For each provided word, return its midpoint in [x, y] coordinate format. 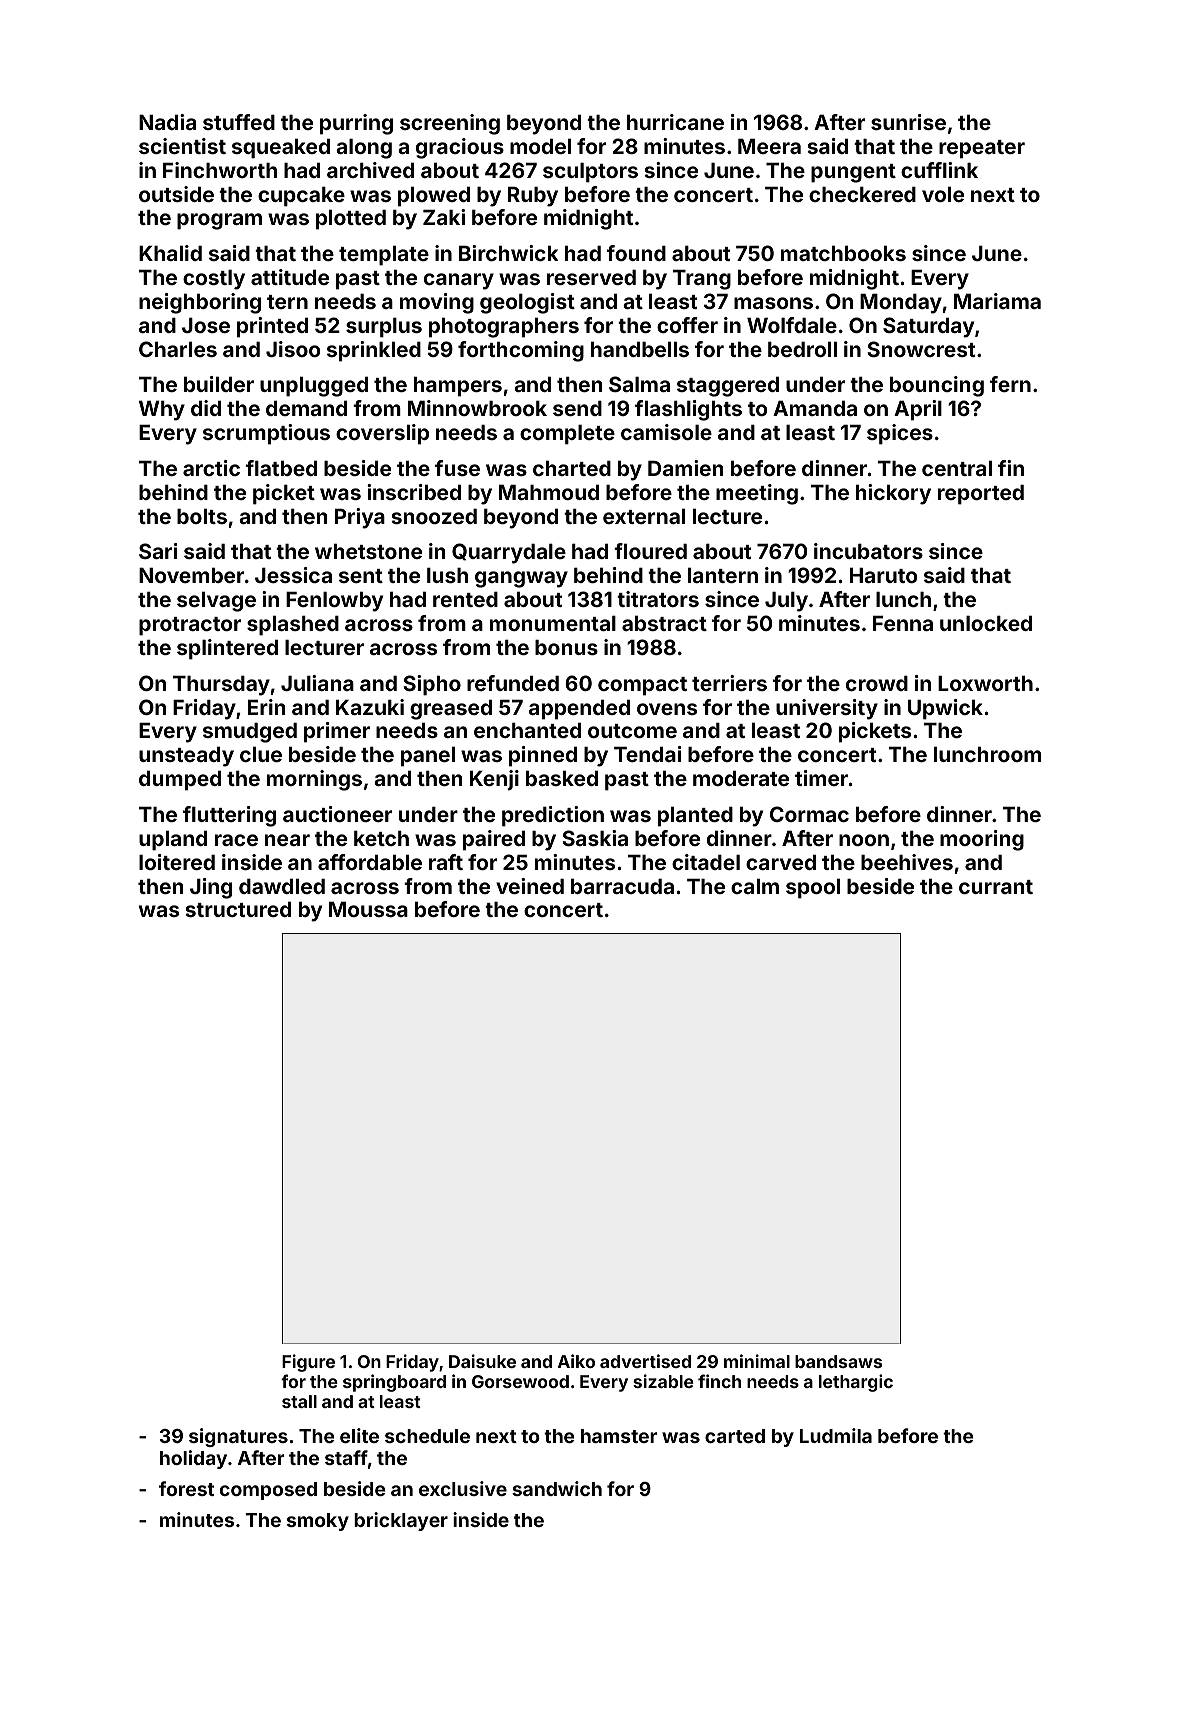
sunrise [908, 122]
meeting [757, 494]
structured [238, 909]
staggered [728, 387]
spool [813, 889]
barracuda [622, 886]
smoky [318, 1522]
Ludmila [836, 1435]
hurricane [675, 122]
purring [356, 124]
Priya [360, 518]
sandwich [557, 1488]
